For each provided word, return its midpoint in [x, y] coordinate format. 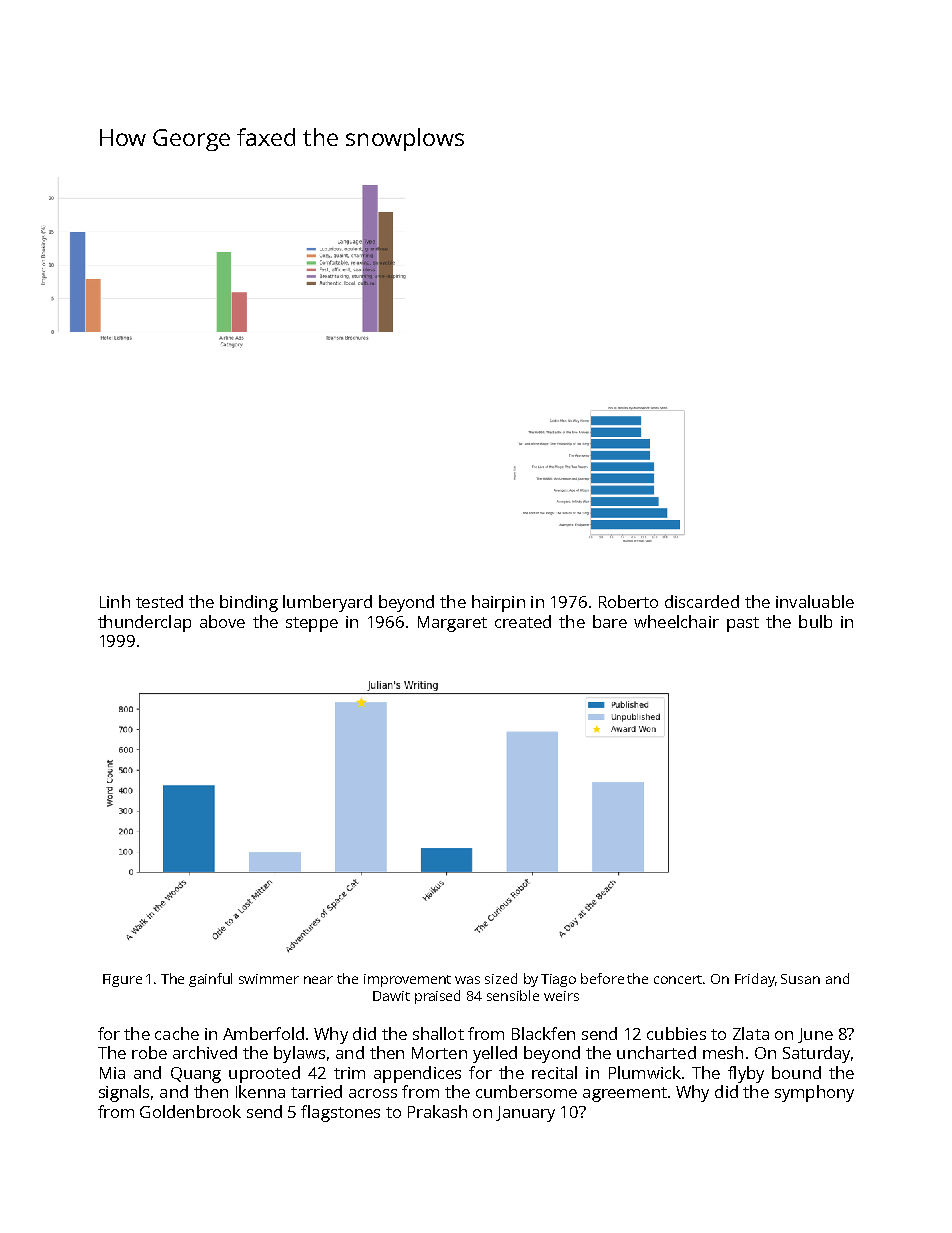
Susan [800, 979]
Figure [122, 980]
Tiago [558, 980]
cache [177, 1033]
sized [501, 978]
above [222, 621]
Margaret [452, 624]
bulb [815, 621]
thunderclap [144, 623]
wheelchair [676, 621]
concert [679, 979]
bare [610, 621]
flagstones [340, 1113]
